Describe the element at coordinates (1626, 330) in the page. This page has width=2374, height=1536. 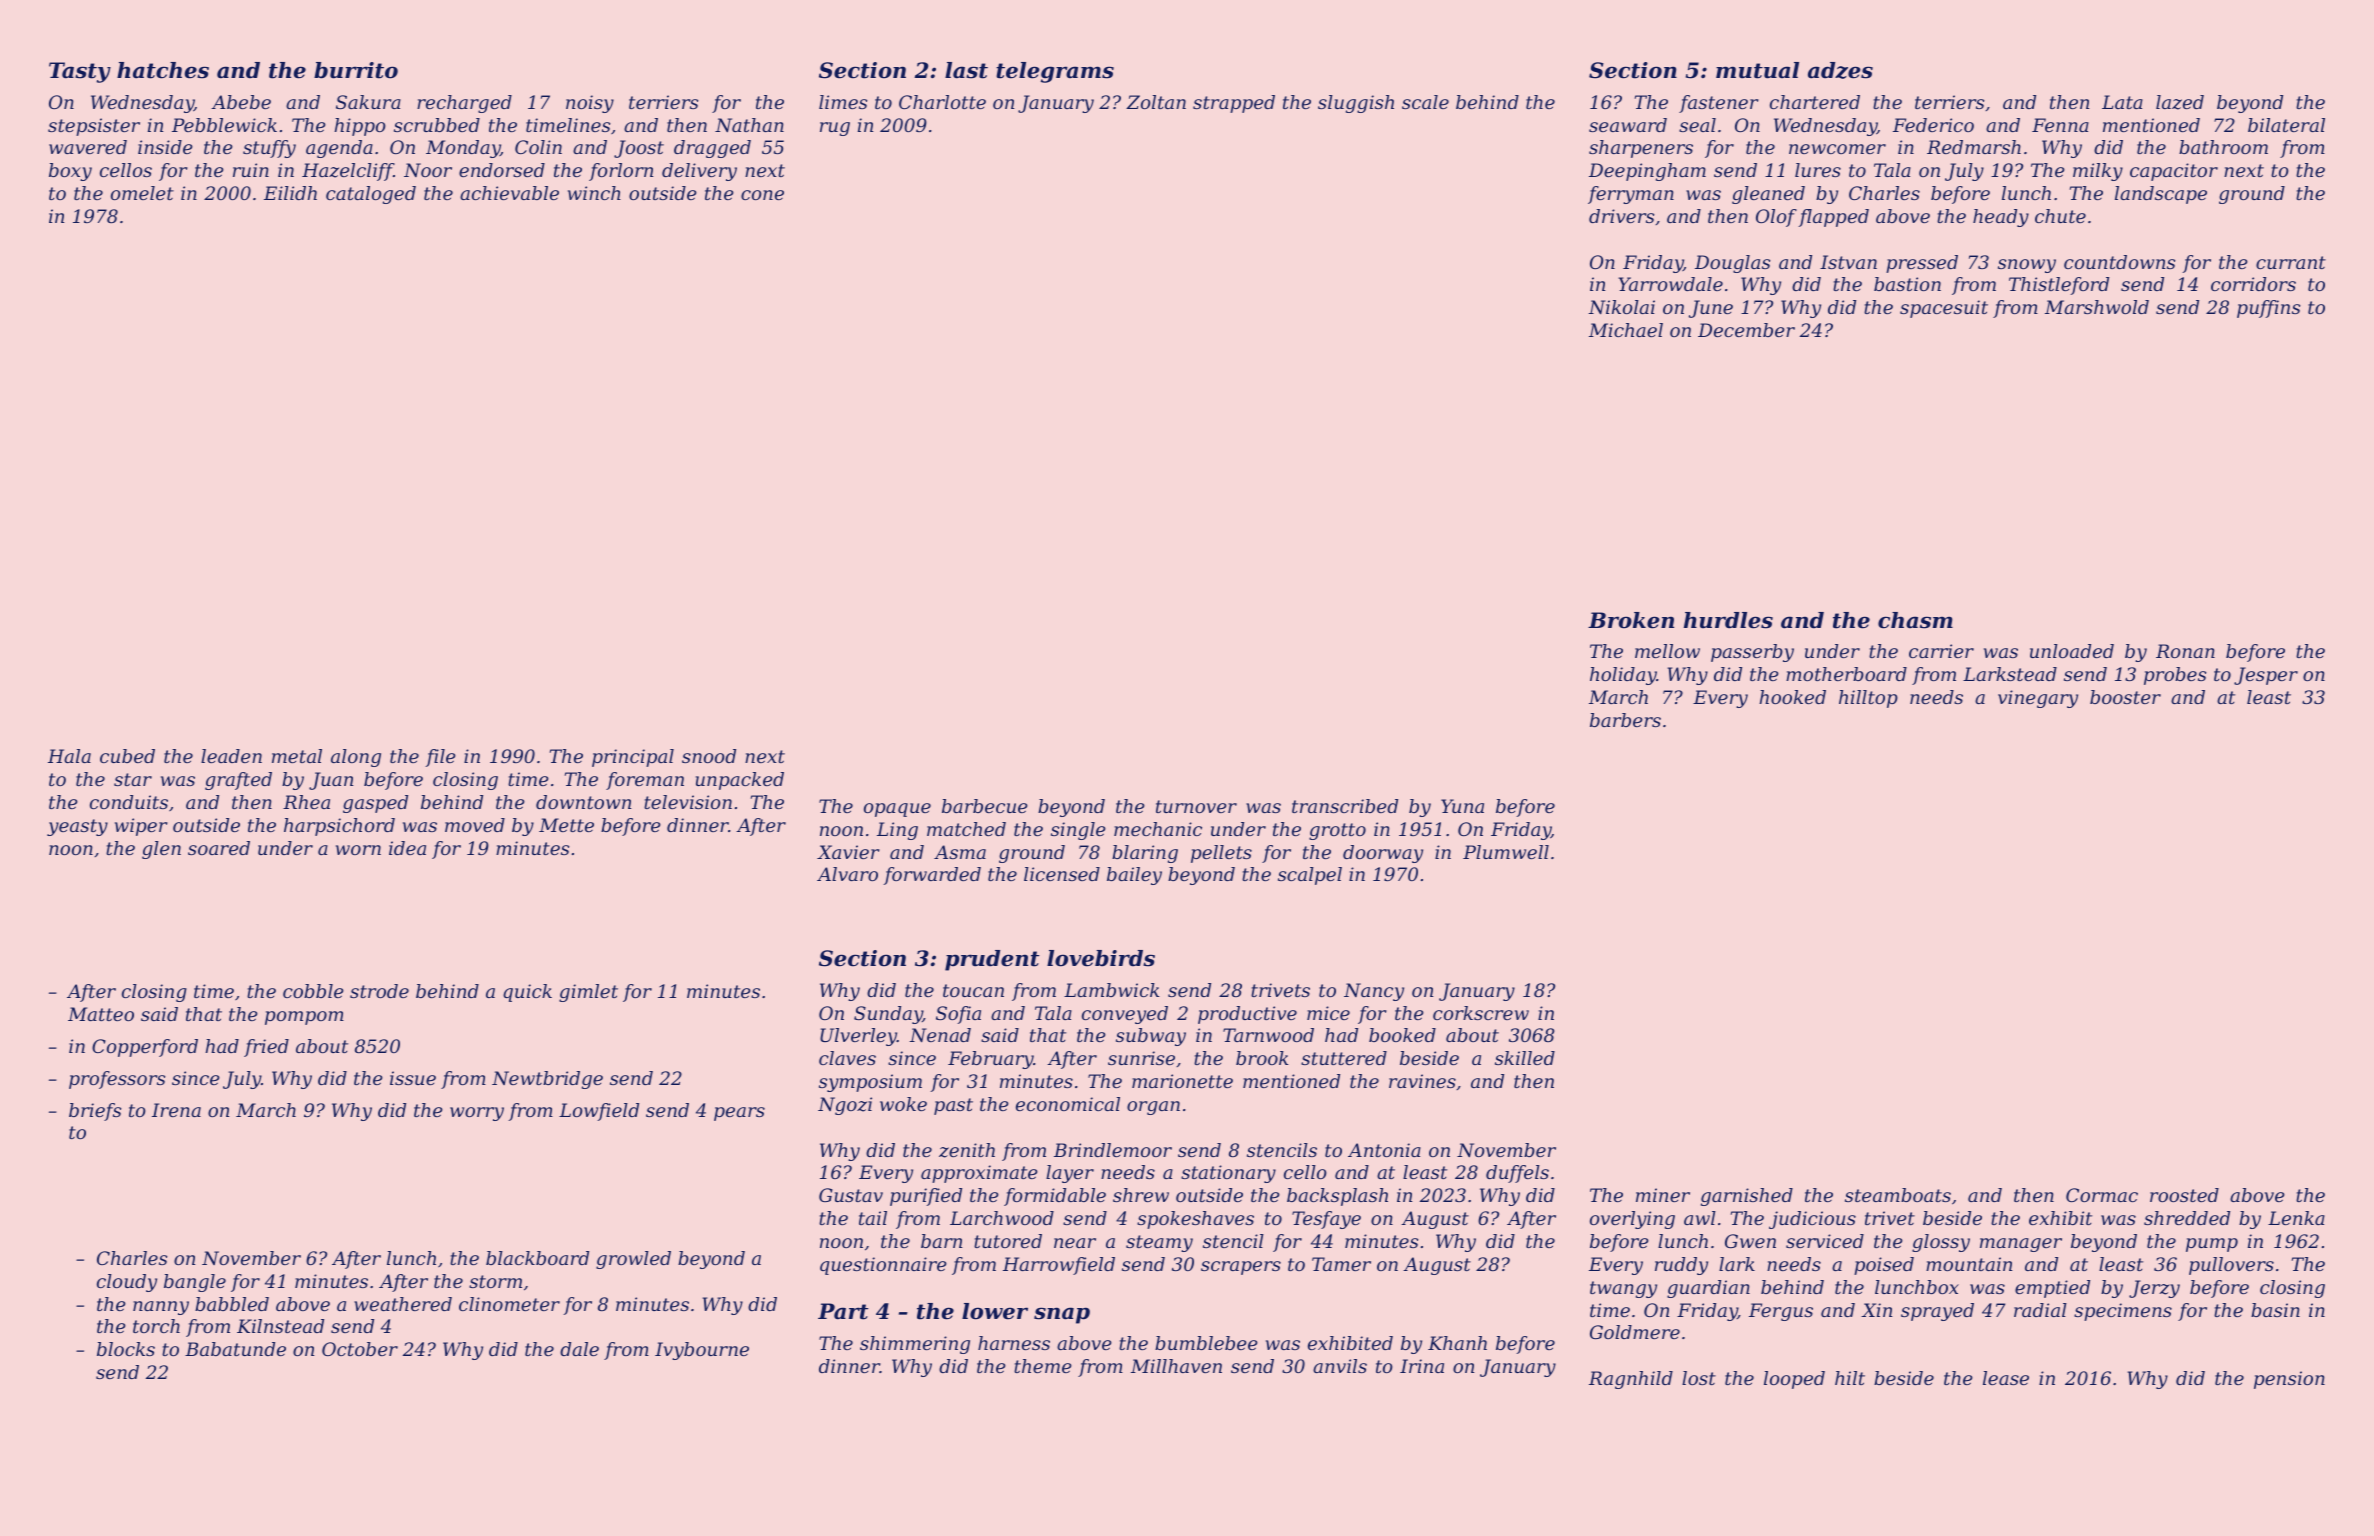
I see `Michael` at that location.
